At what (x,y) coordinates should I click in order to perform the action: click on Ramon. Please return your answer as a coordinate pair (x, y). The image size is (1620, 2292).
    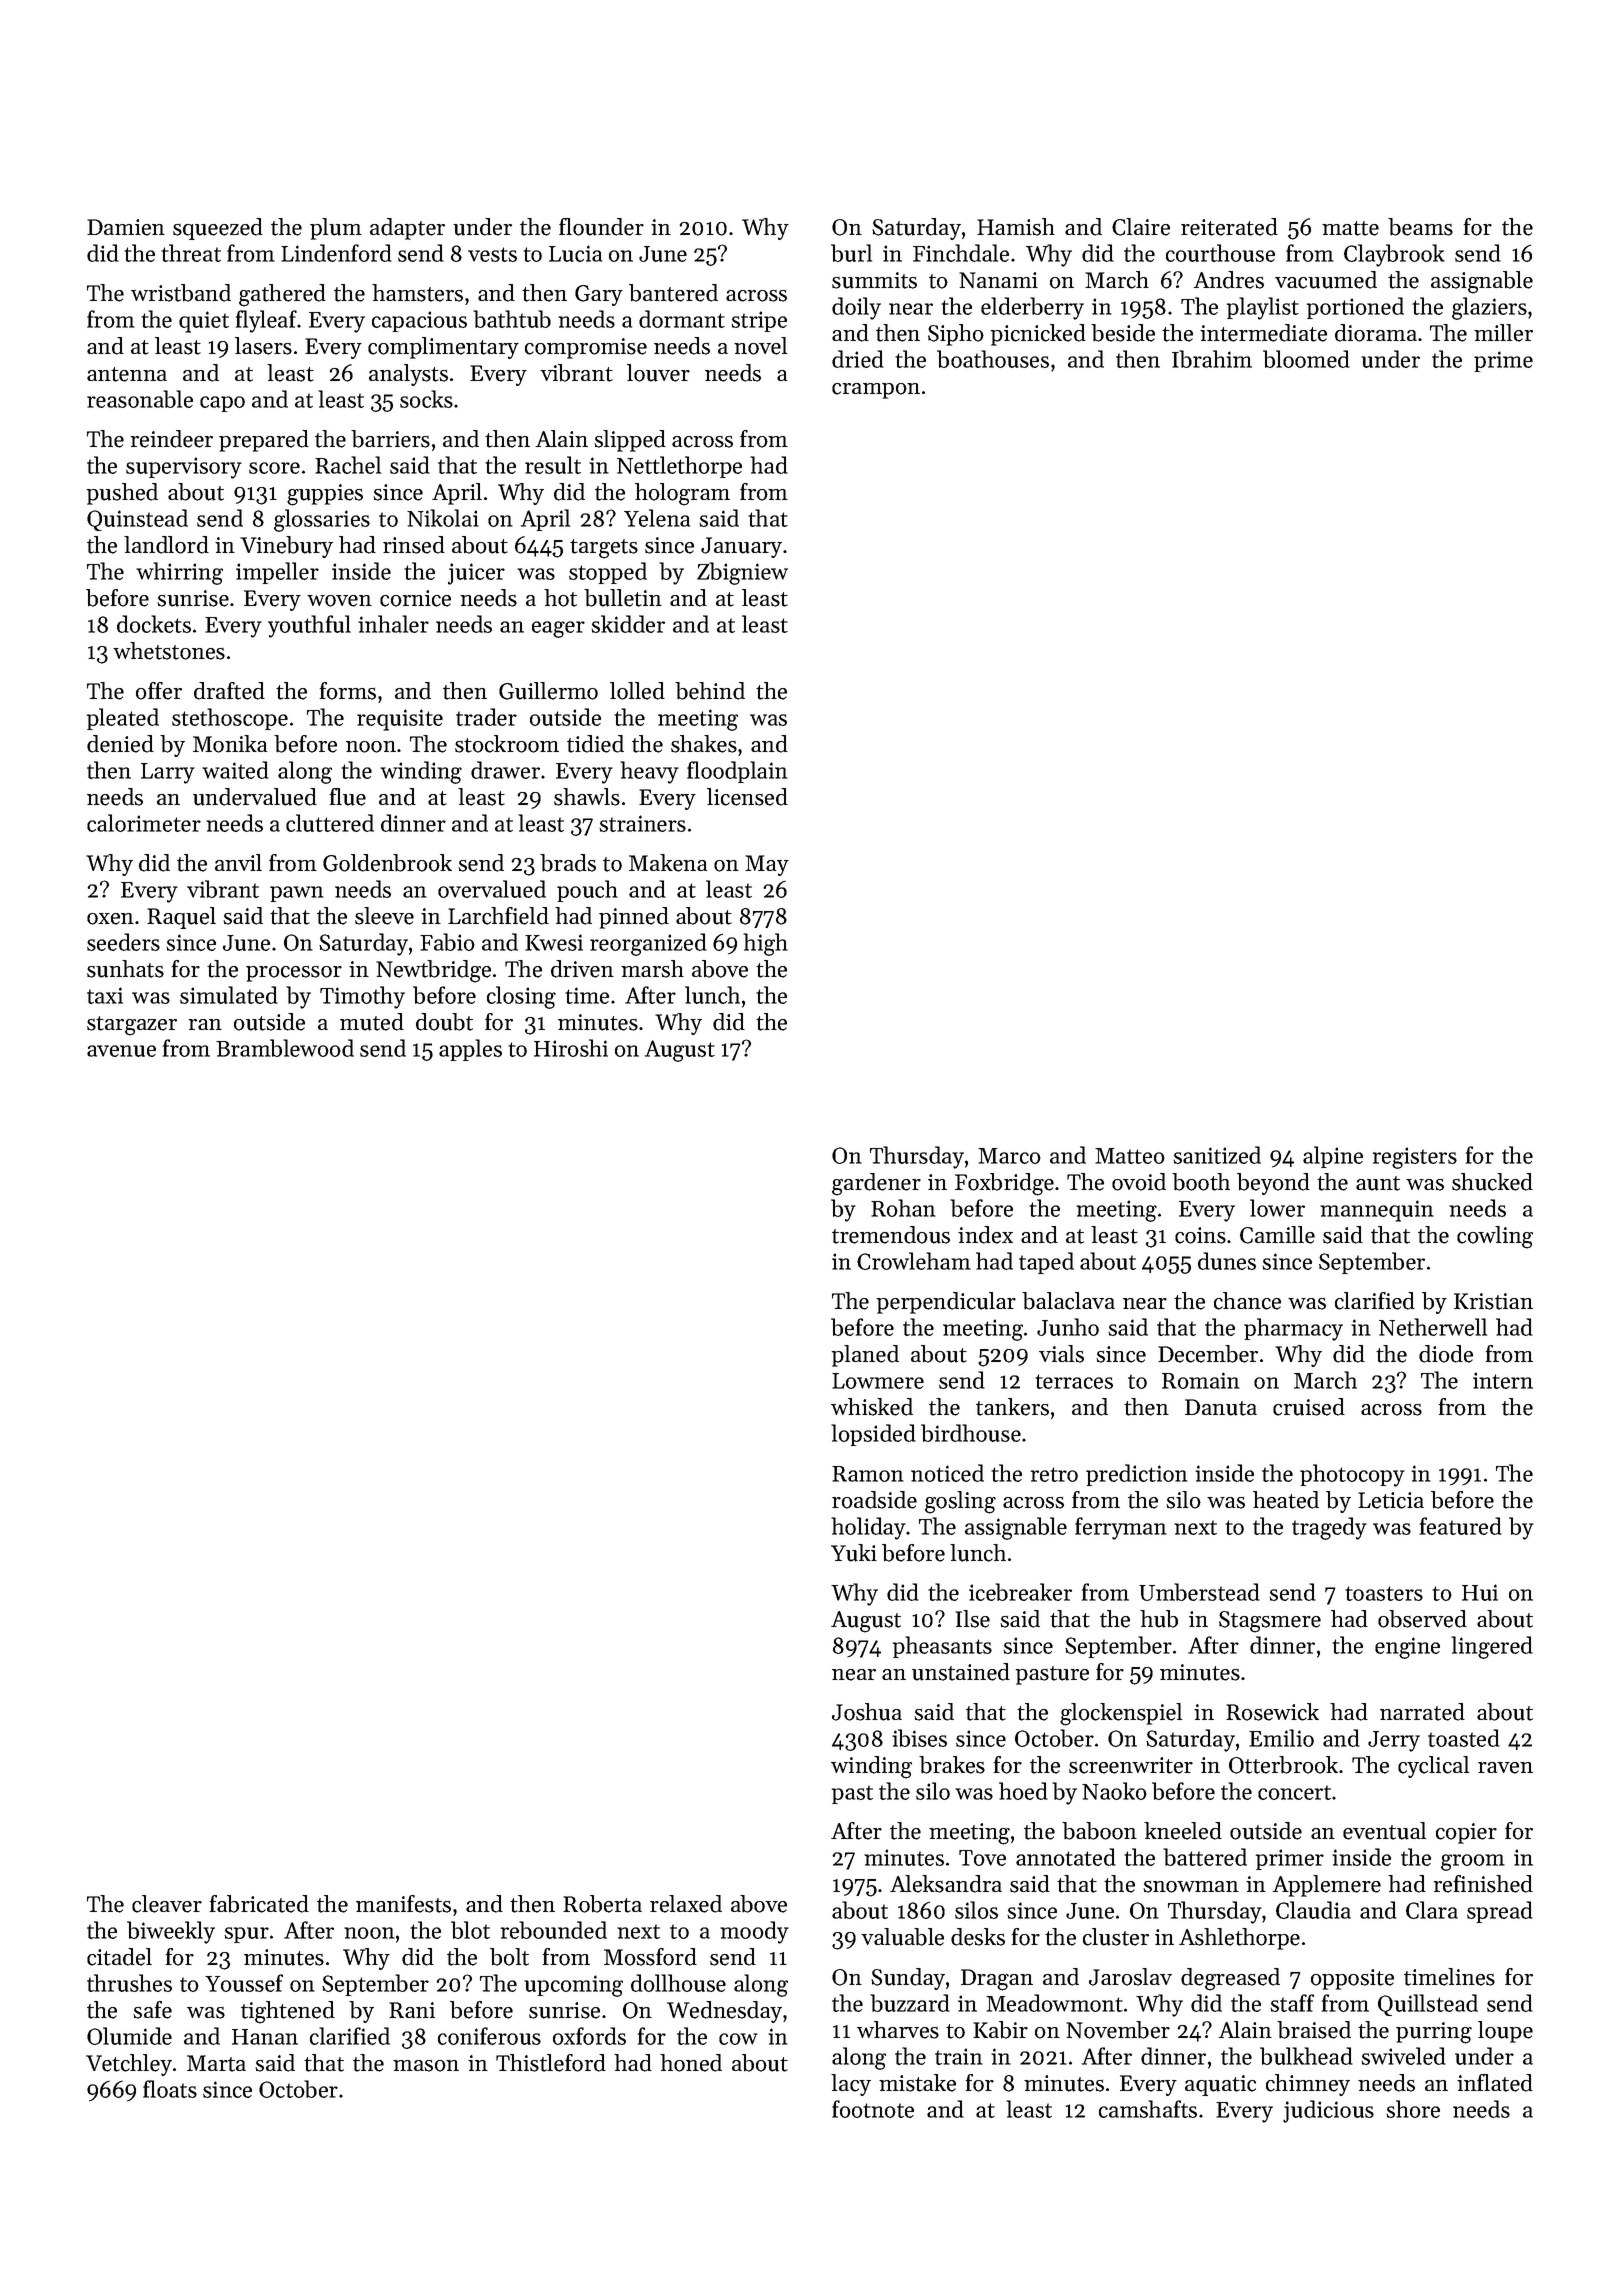
    Looking at the image, I should click on (868, 1474).
